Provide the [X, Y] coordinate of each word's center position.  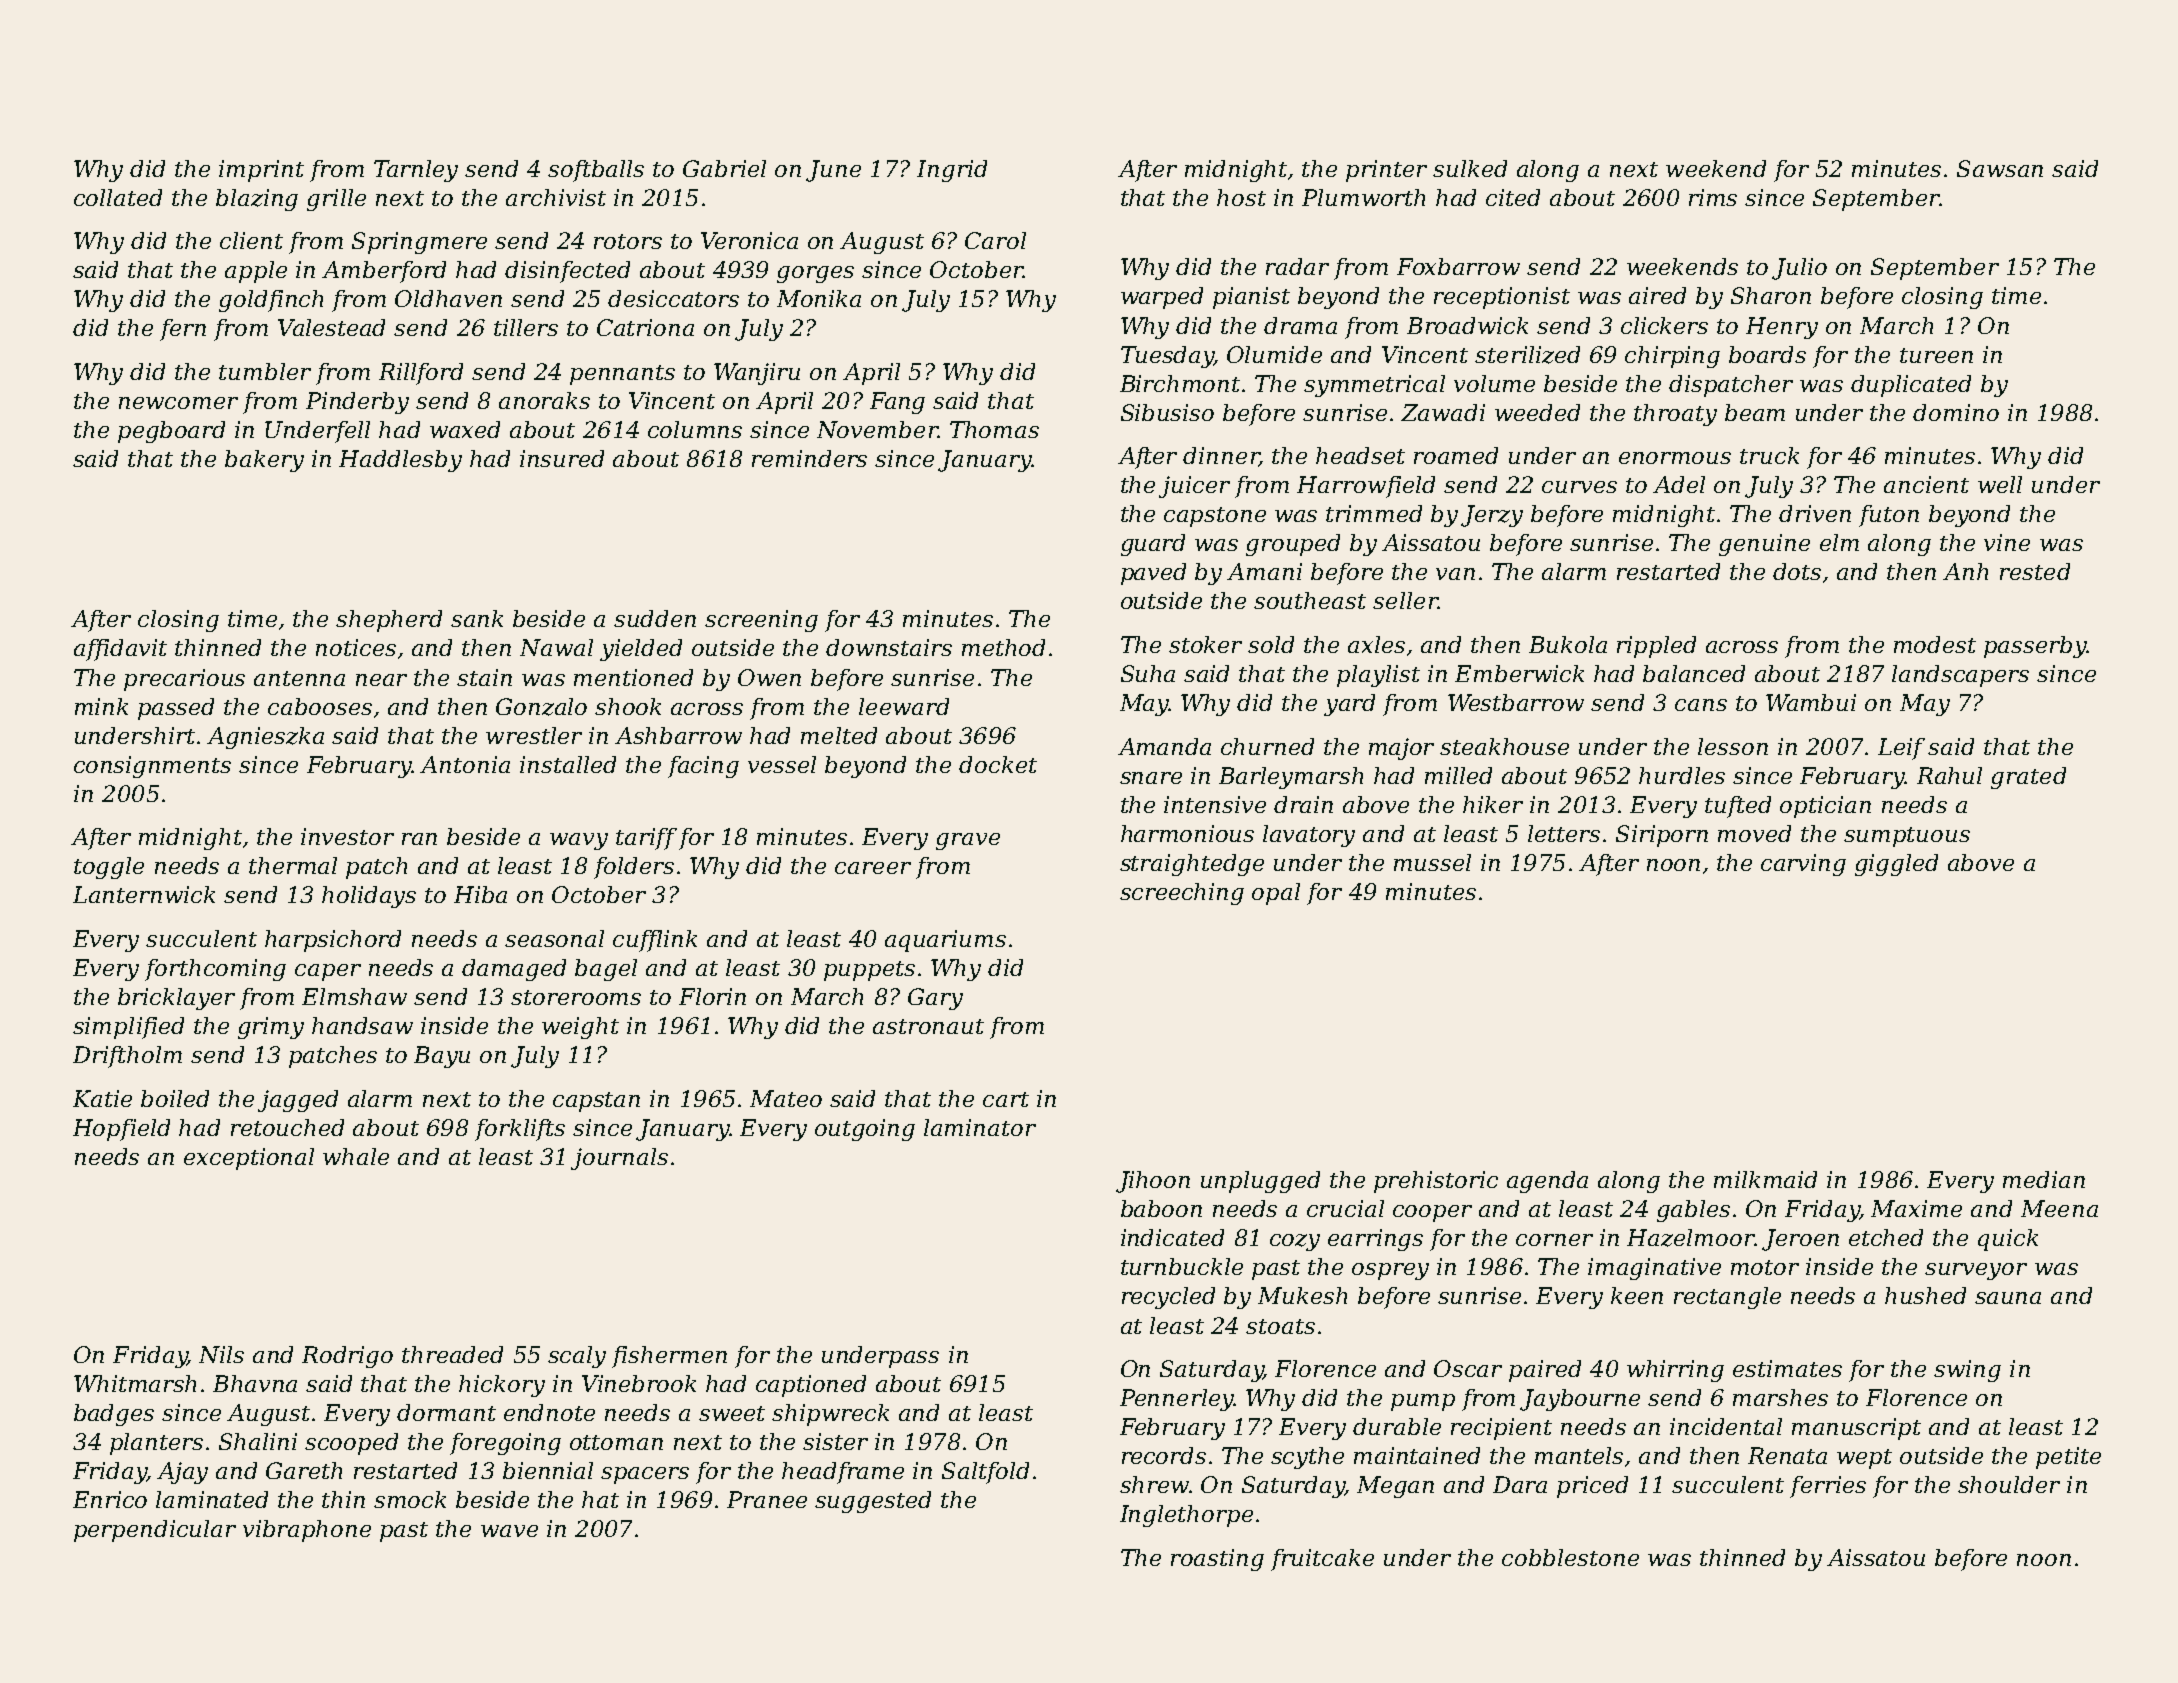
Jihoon [1153, 1182]
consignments [152, 767]
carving [1803, 865]
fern [183, 330]
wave [509, 1531]
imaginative [1654, 1269]
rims [1713, 197]
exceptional [249, 1159]
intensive [1215, 804]
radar [1297, 266]
